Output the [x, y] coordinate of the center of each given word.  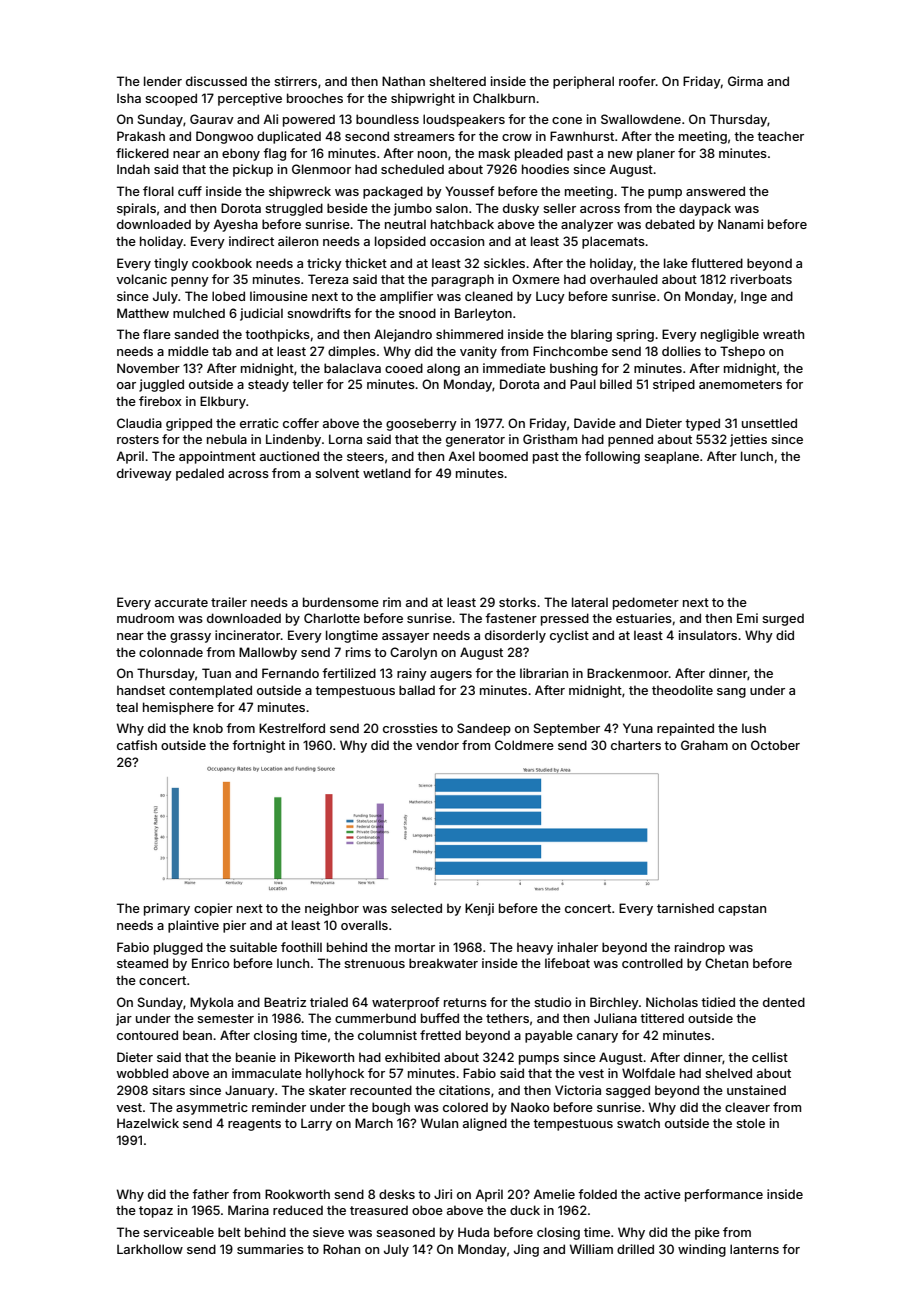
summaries [270, 1249]
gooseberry [421, 424]
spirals [136, 209]
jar [124, 1019]
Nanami [740, 224]
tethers [507, 1018]
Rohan [341, 1249]
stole [750, 1123]
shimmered [469, 334]
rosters [138, 439]
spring [635, 335]
